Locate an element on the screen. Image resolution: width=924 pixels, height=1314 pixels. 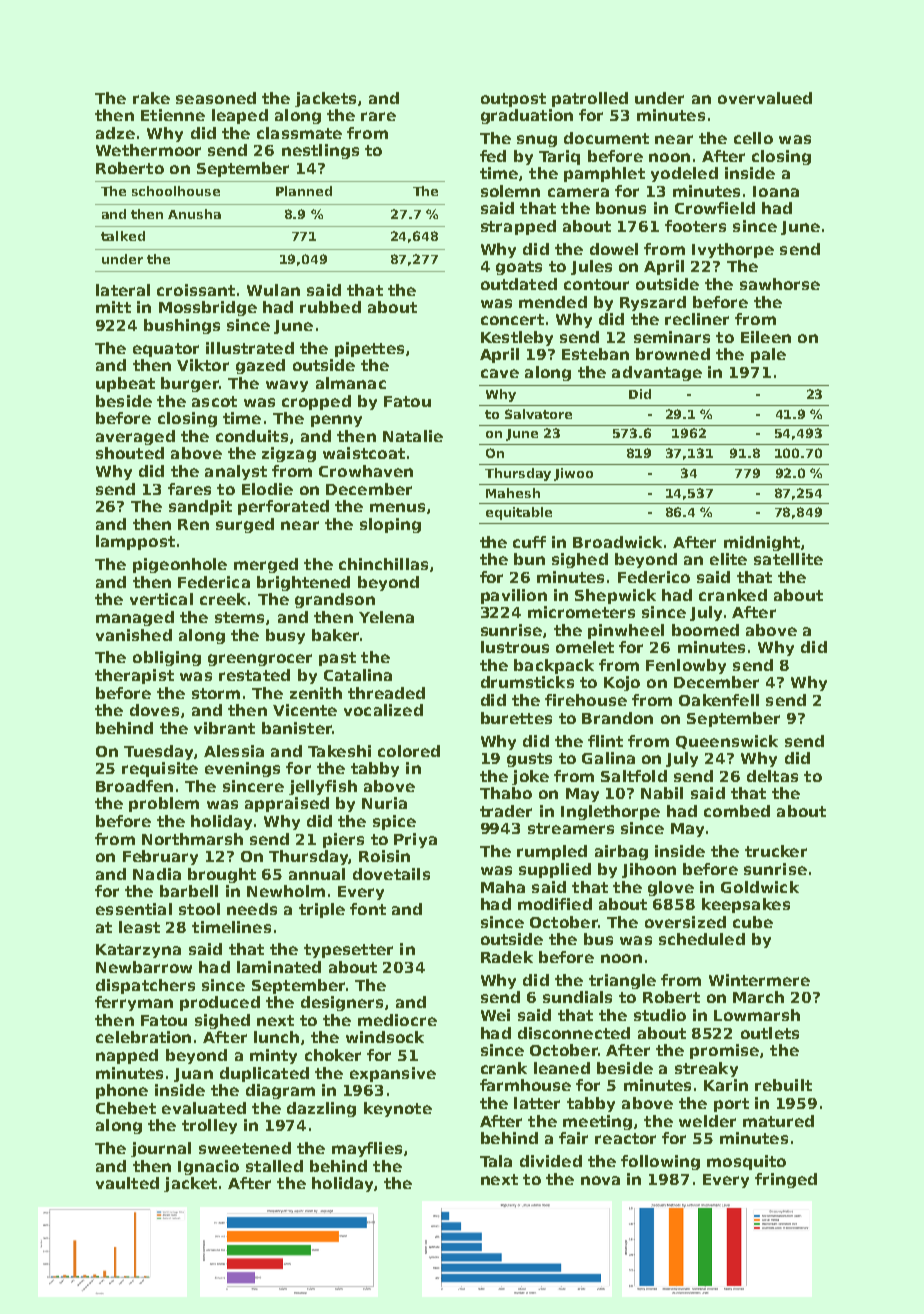
zenith is located at coordinates (316, 693).
